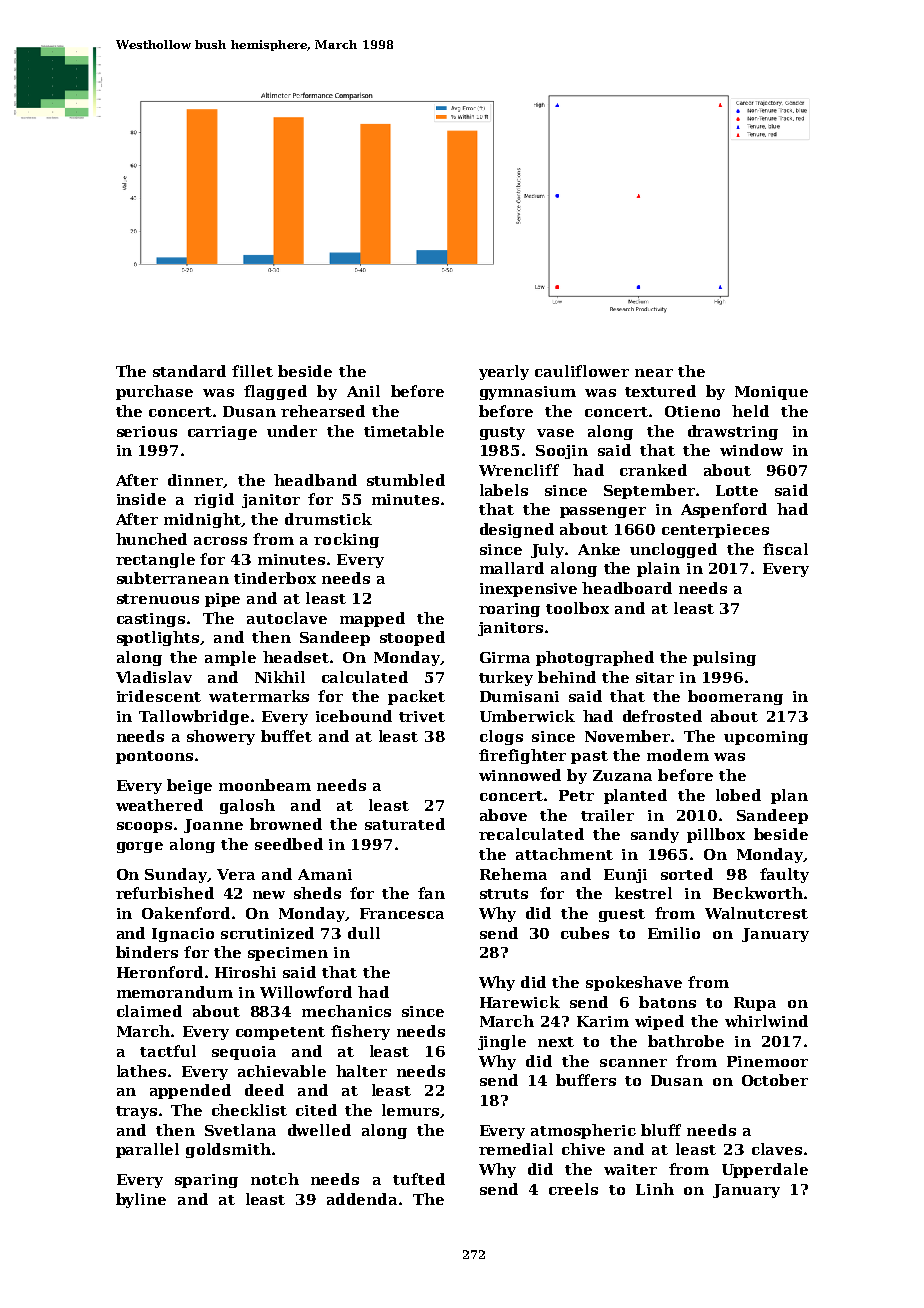 The width and height of the image is (924, 1308). What do you see at coordinates (361, 1071) in the image?
I see `halter` at bounding box center [361, 1071].
